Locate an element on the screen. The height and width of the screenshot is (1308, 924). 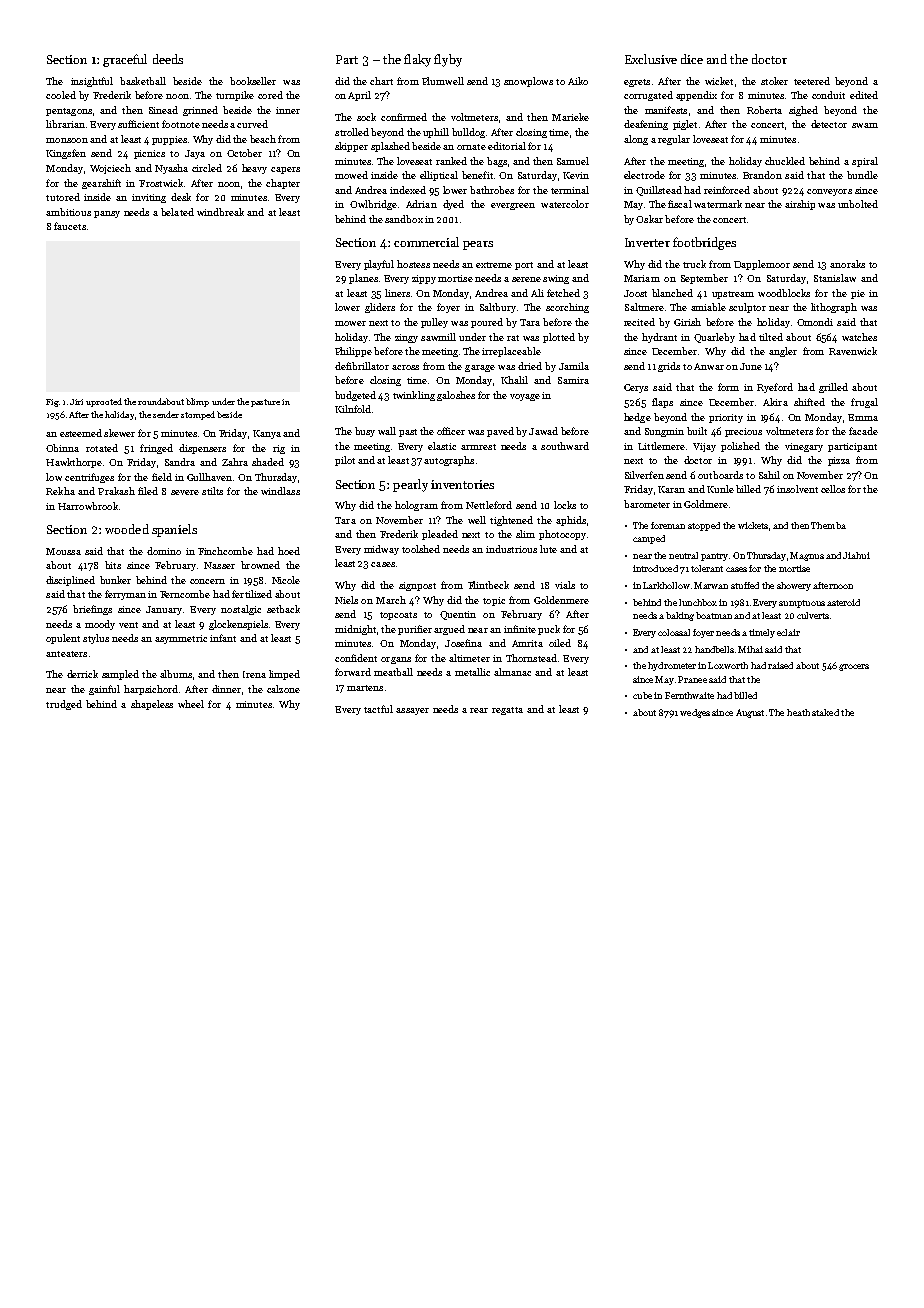
insightful is located at coordinates (92, 82).
